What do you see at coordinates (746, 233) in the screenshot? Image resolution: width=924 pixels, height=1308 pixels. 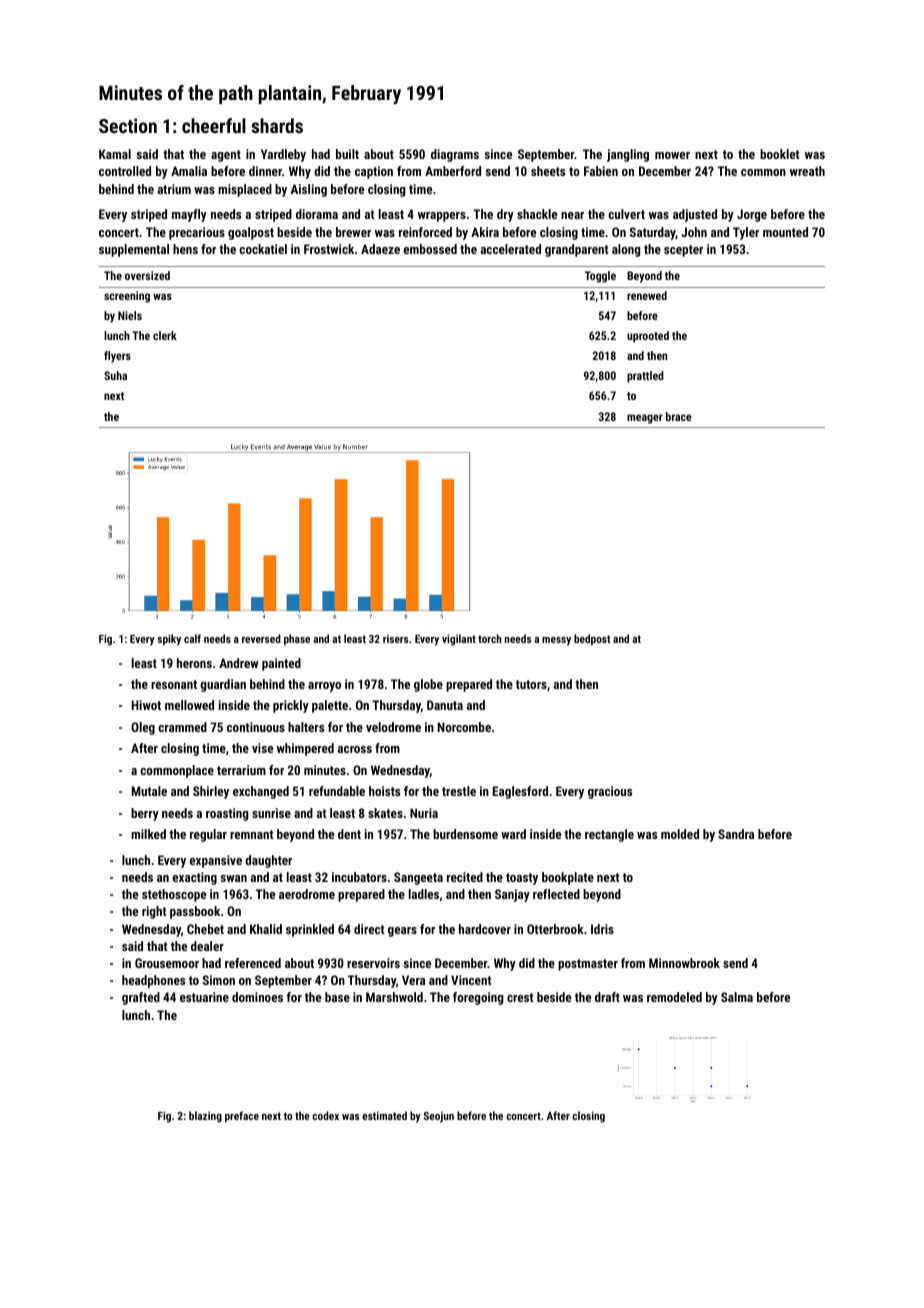 I see `Tyler` at bounding box center [746, 233].
